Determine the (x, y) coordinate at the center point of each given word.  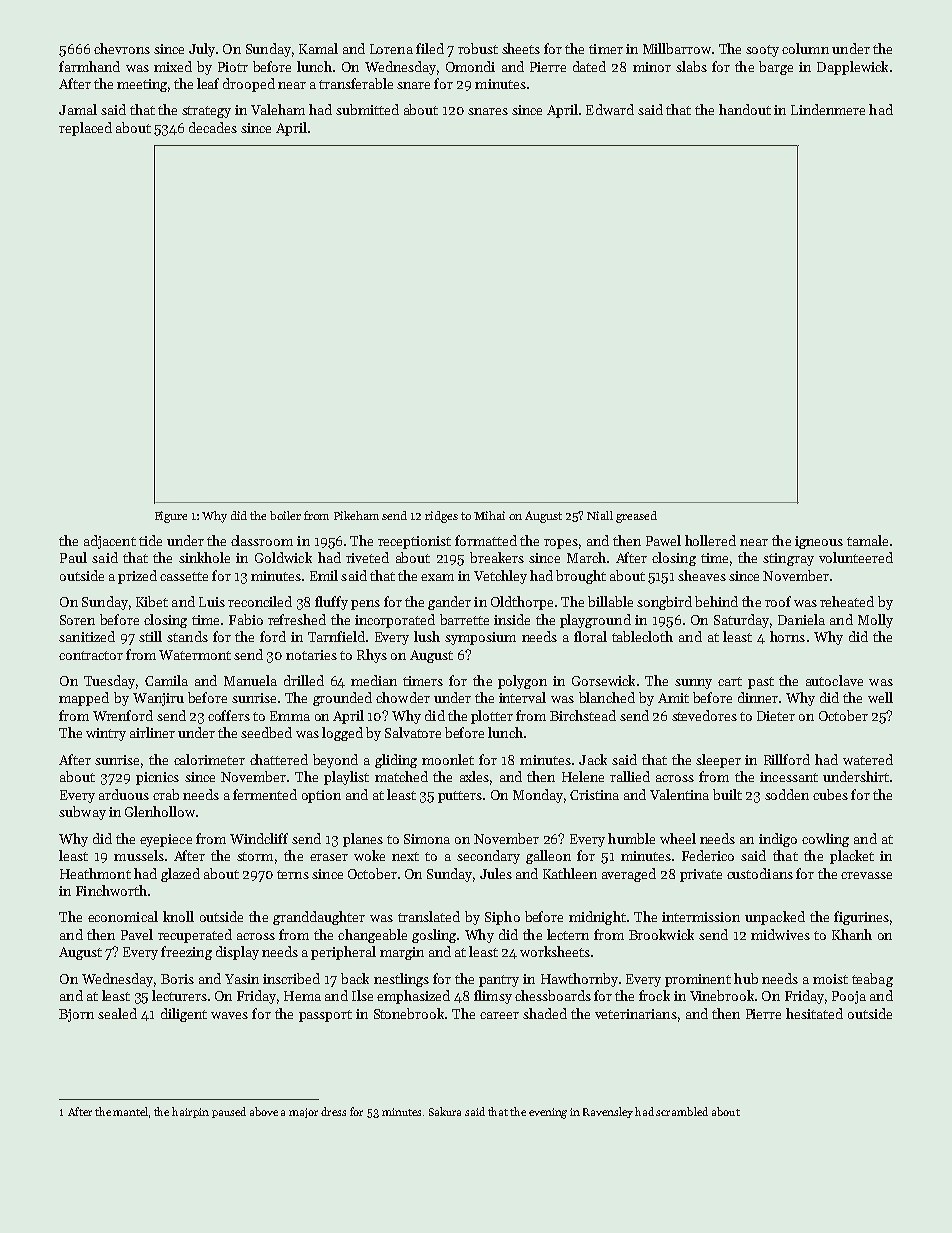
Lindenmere (828, 109)
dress (333, 1111)
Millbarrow (677, 48)
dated (589, 66)
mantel (130, 1111)
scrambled (682, 1111)
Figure (171, 517)
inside (512, 619)
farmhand (89, 66)
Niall (600, 515)
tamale (867, 540)
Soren (77, 620)
